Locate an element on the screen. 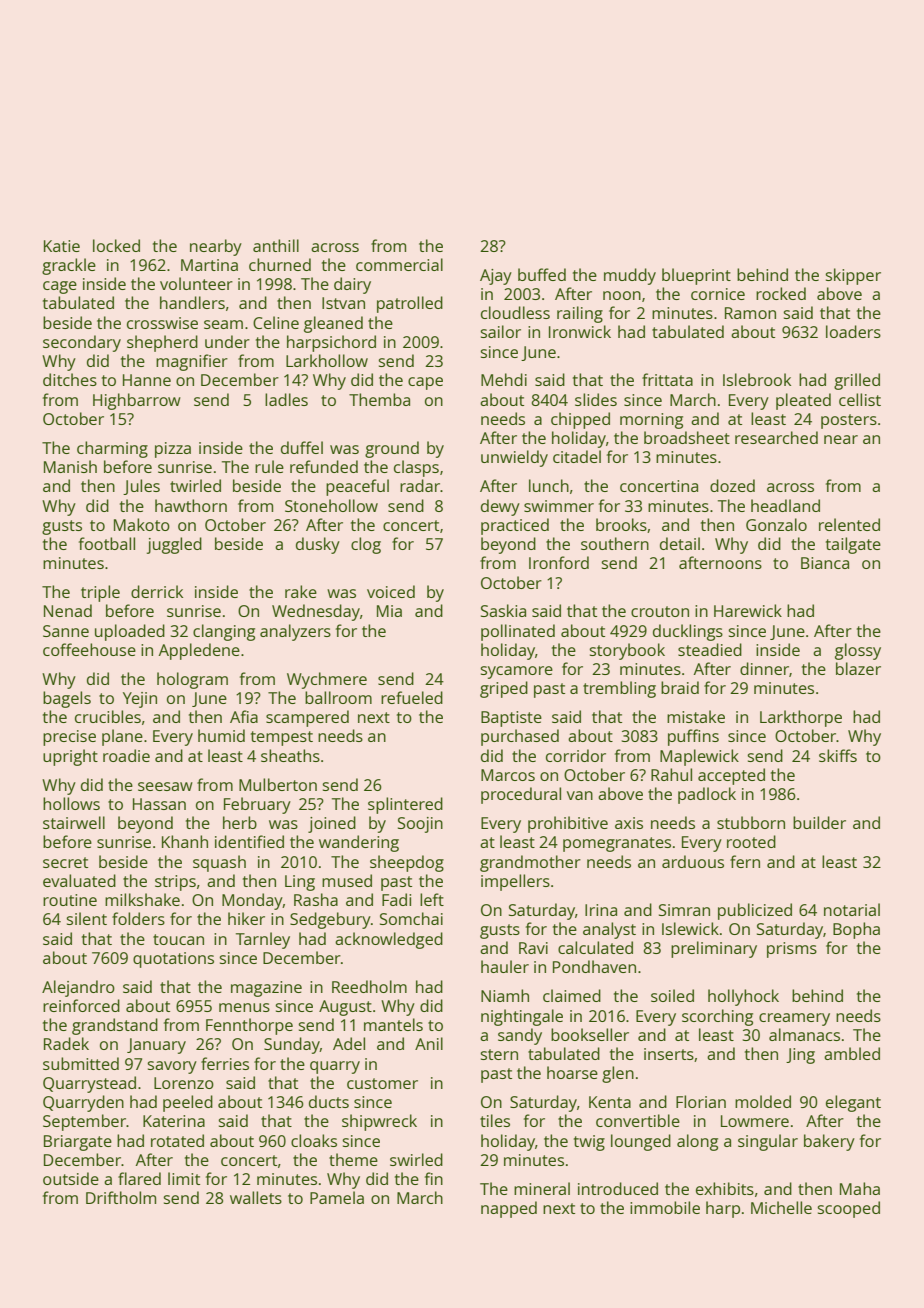 This screenshot has width=924, height=1308. Briargate is located at coordinates (78, 1143).
